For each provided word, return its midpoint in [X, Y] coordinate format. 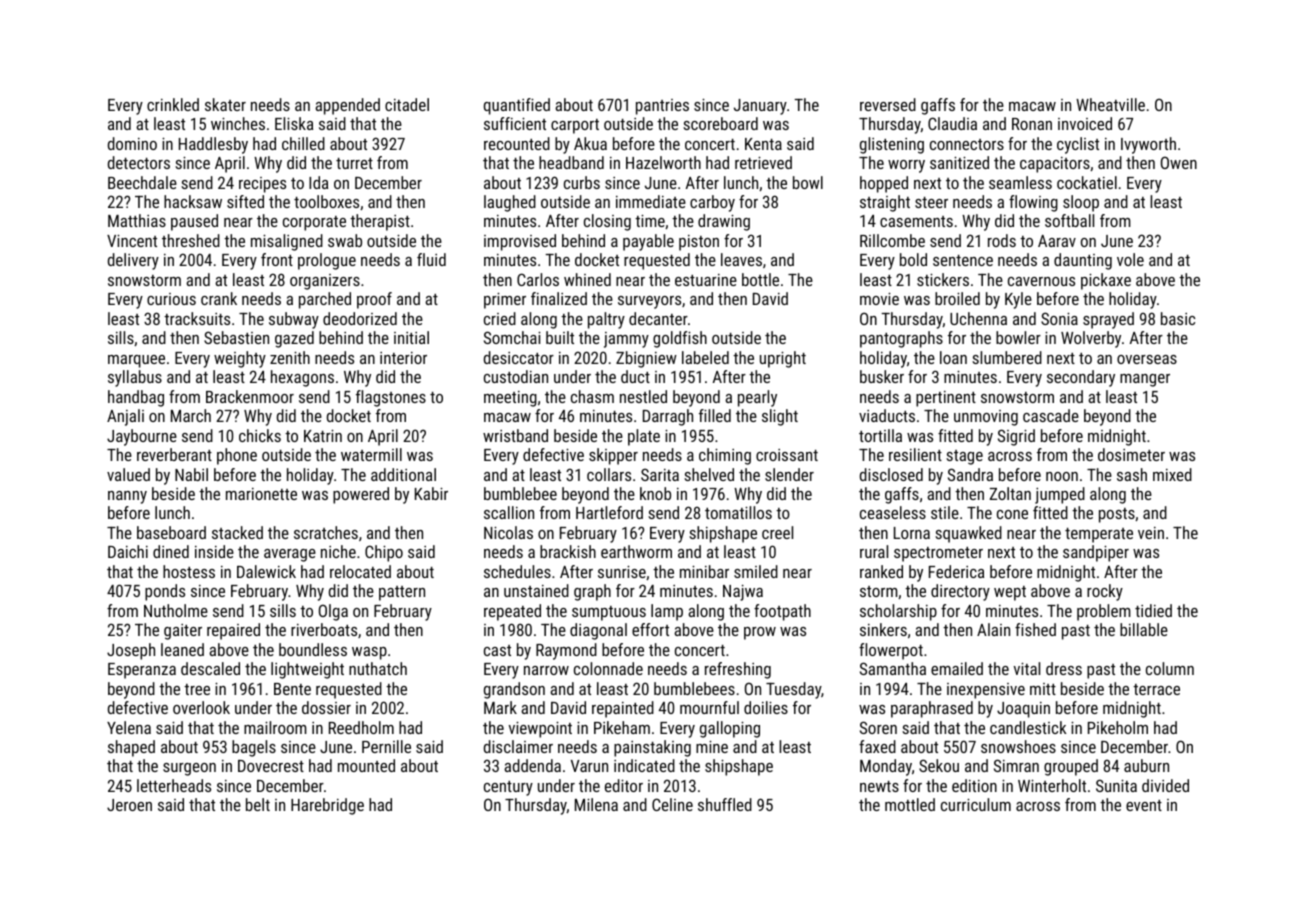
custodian [516, 376]
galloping [730, 729]
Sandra [970, 474]
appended [347, 106]
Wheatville [1110, 104]
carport [575, 126]
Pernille [386, 746]
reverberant [174, 454]
